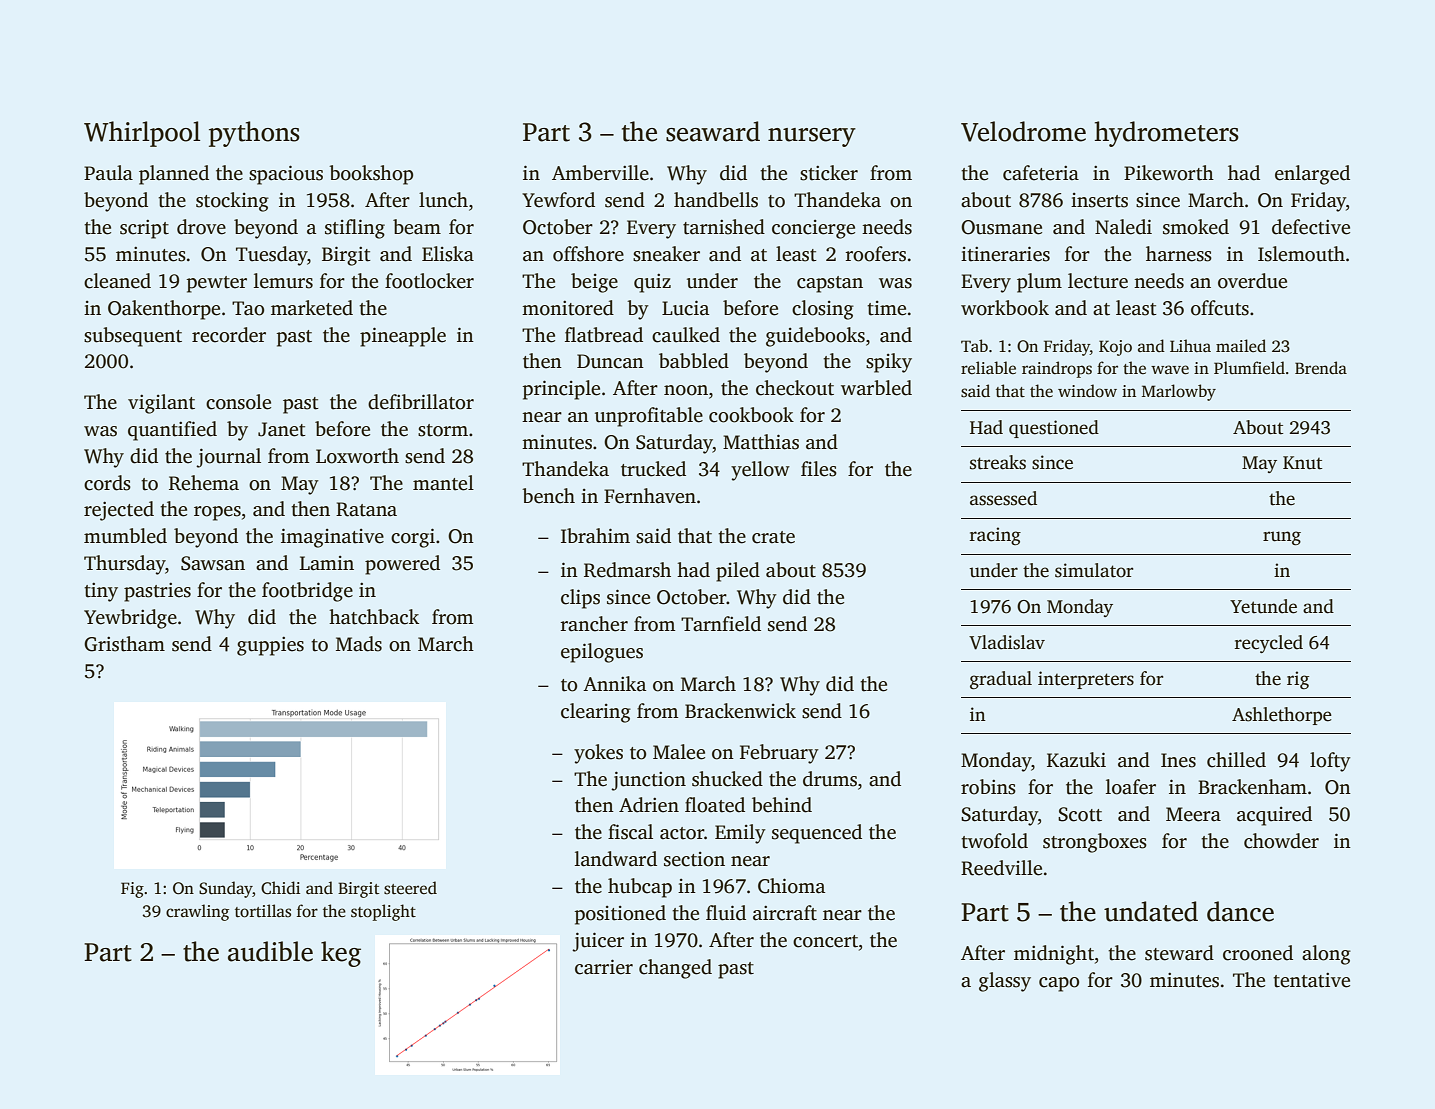  What do you see at coordinates (1311, 980) in the screenshot?
I see `tentative` at bounding box center [1311, 980].
